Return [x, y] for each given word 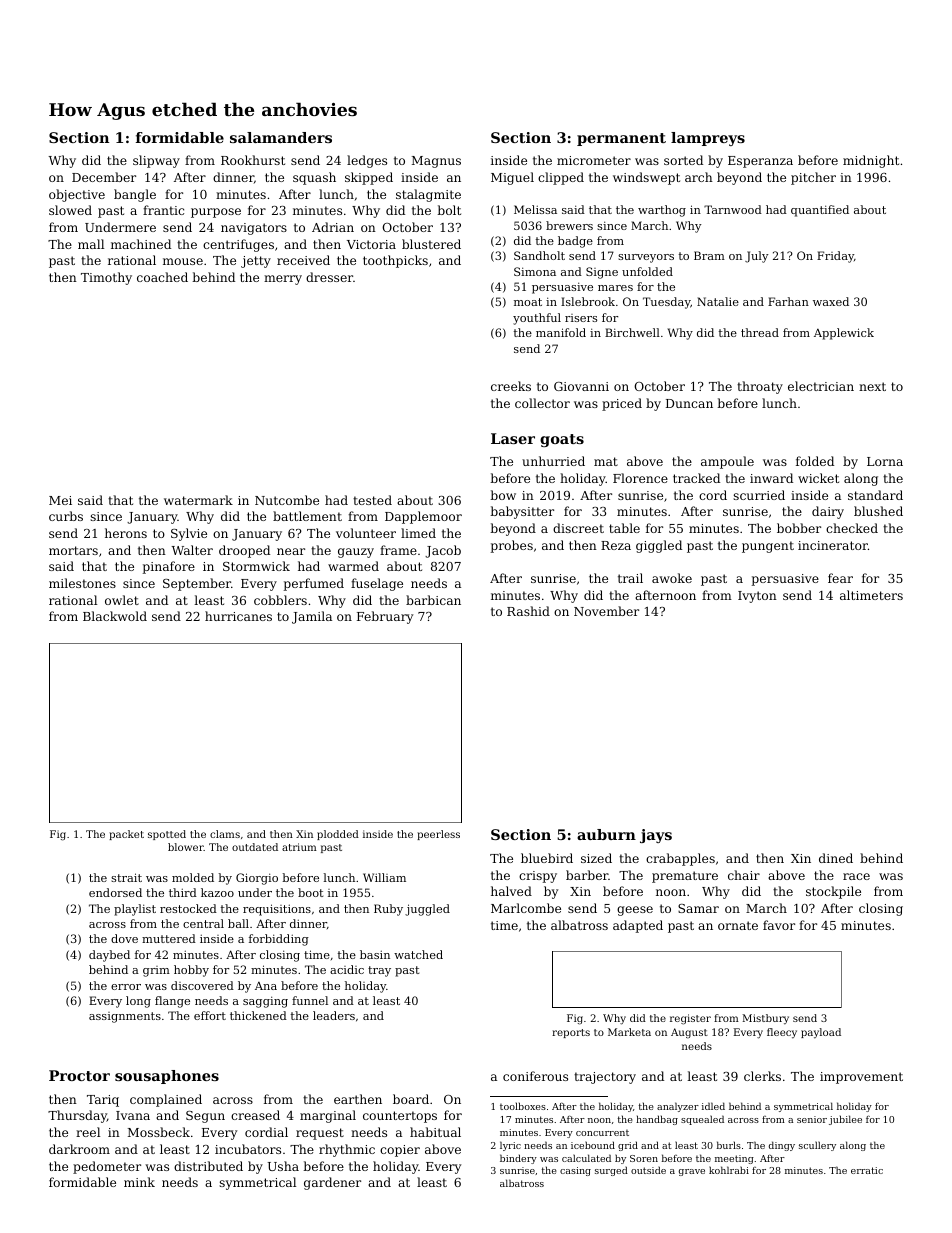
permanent [621, 139]
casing [575, 1171]
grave [692, 1172]
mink [139, 1182]
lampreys [708, 139]
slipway [156, 161]
